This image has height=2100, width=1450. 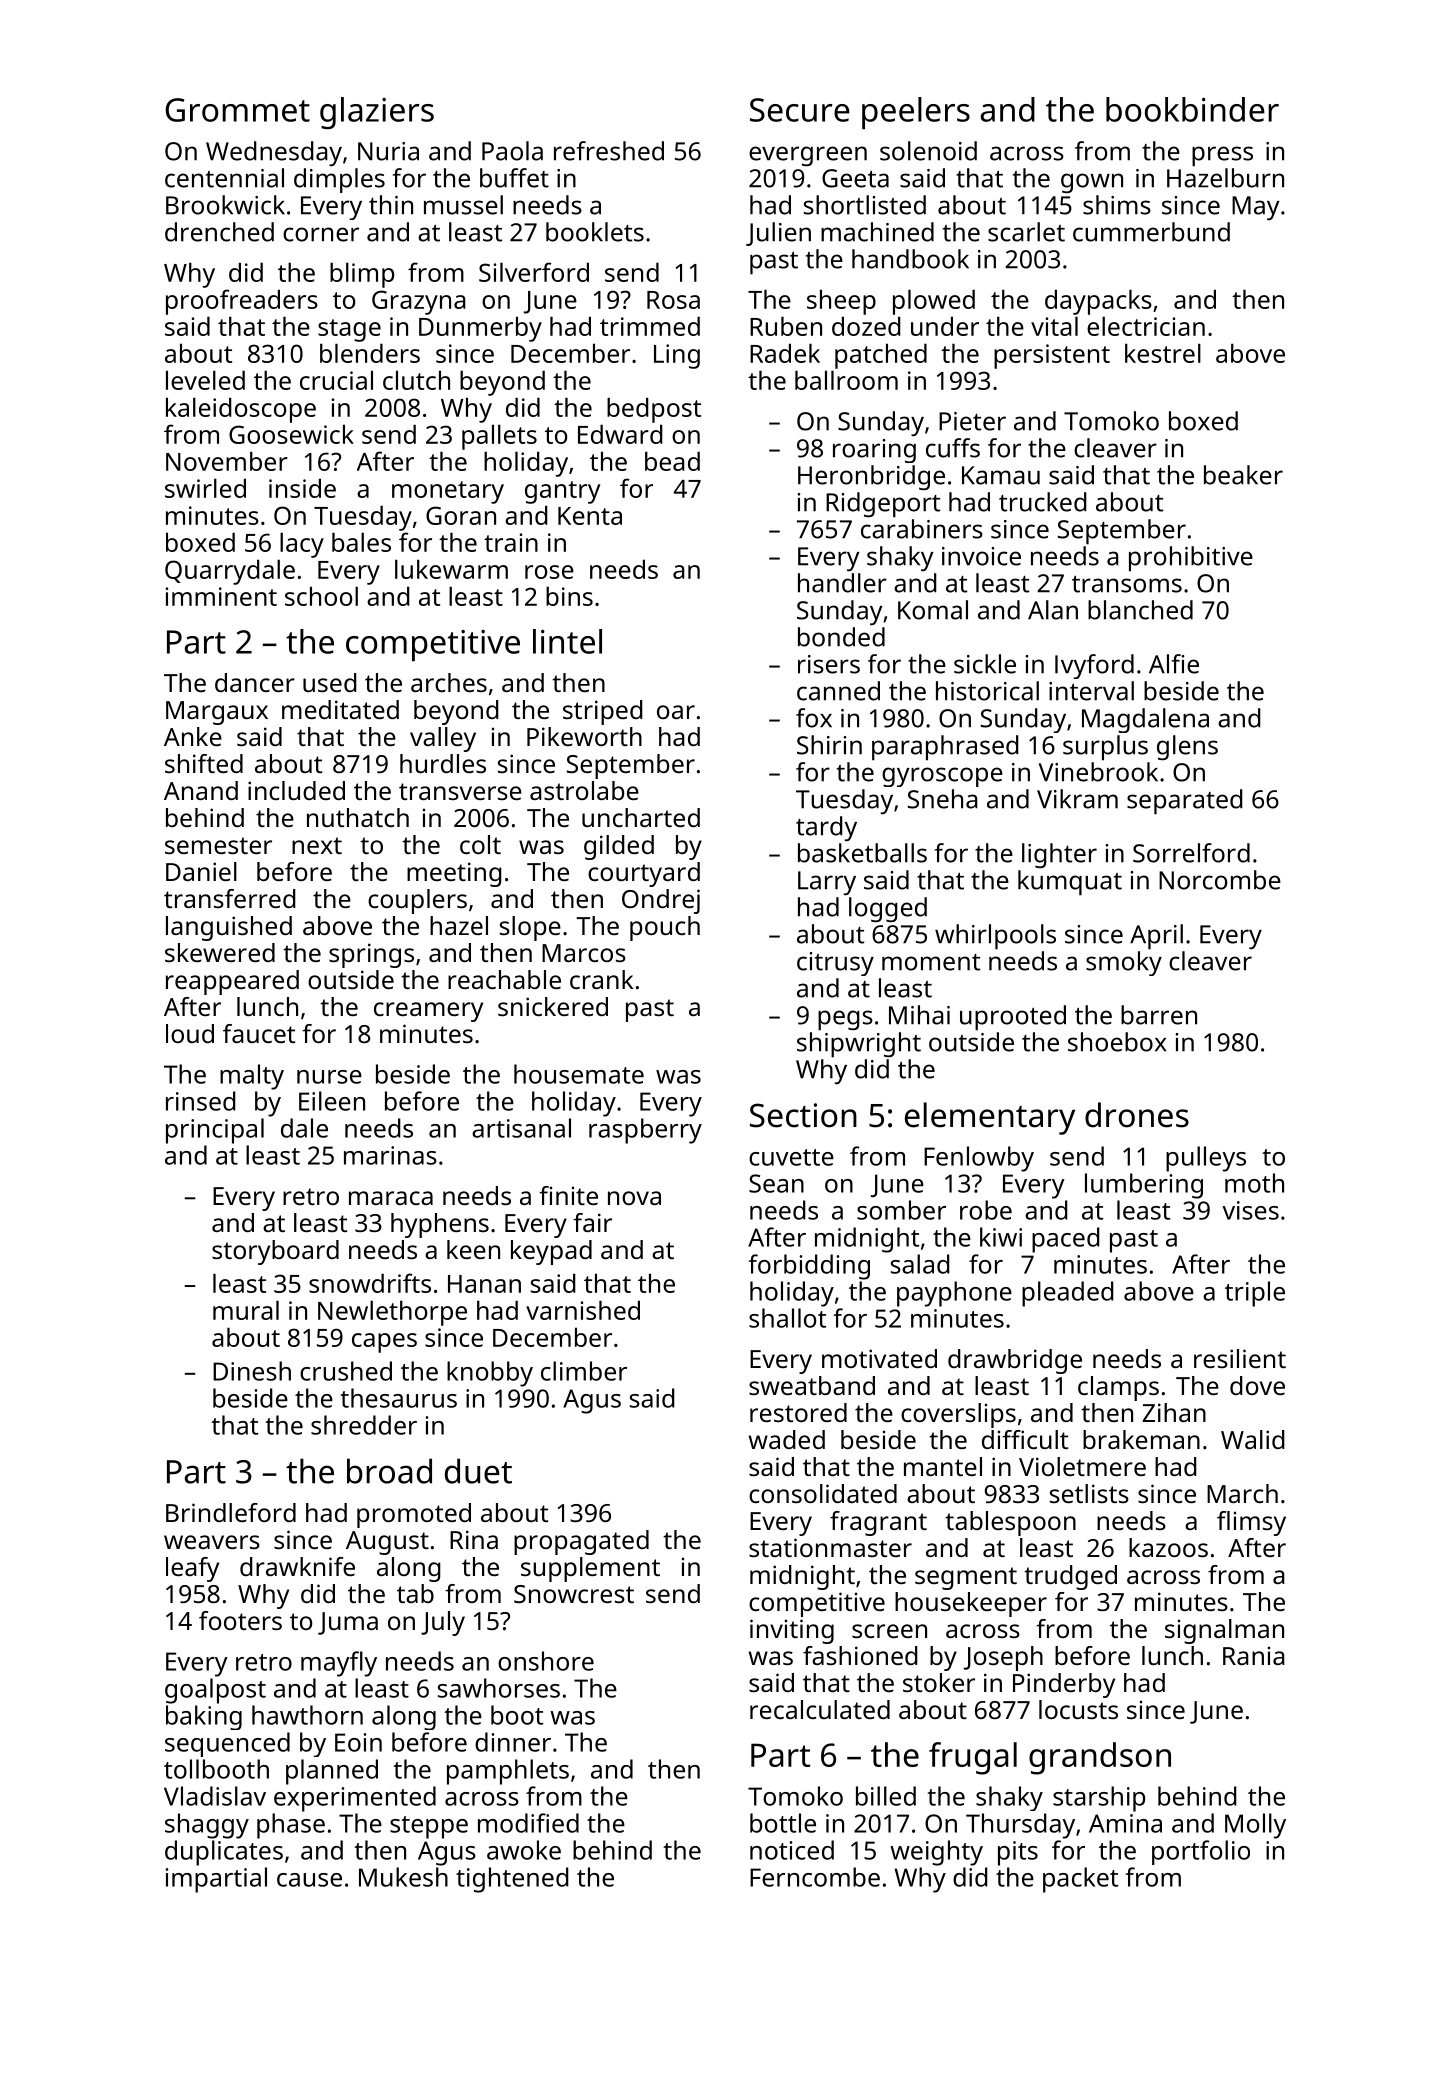 What do you see at coordinates (584, 1371) in the image?
I see `climber` at bounding box center [584, 1371].
